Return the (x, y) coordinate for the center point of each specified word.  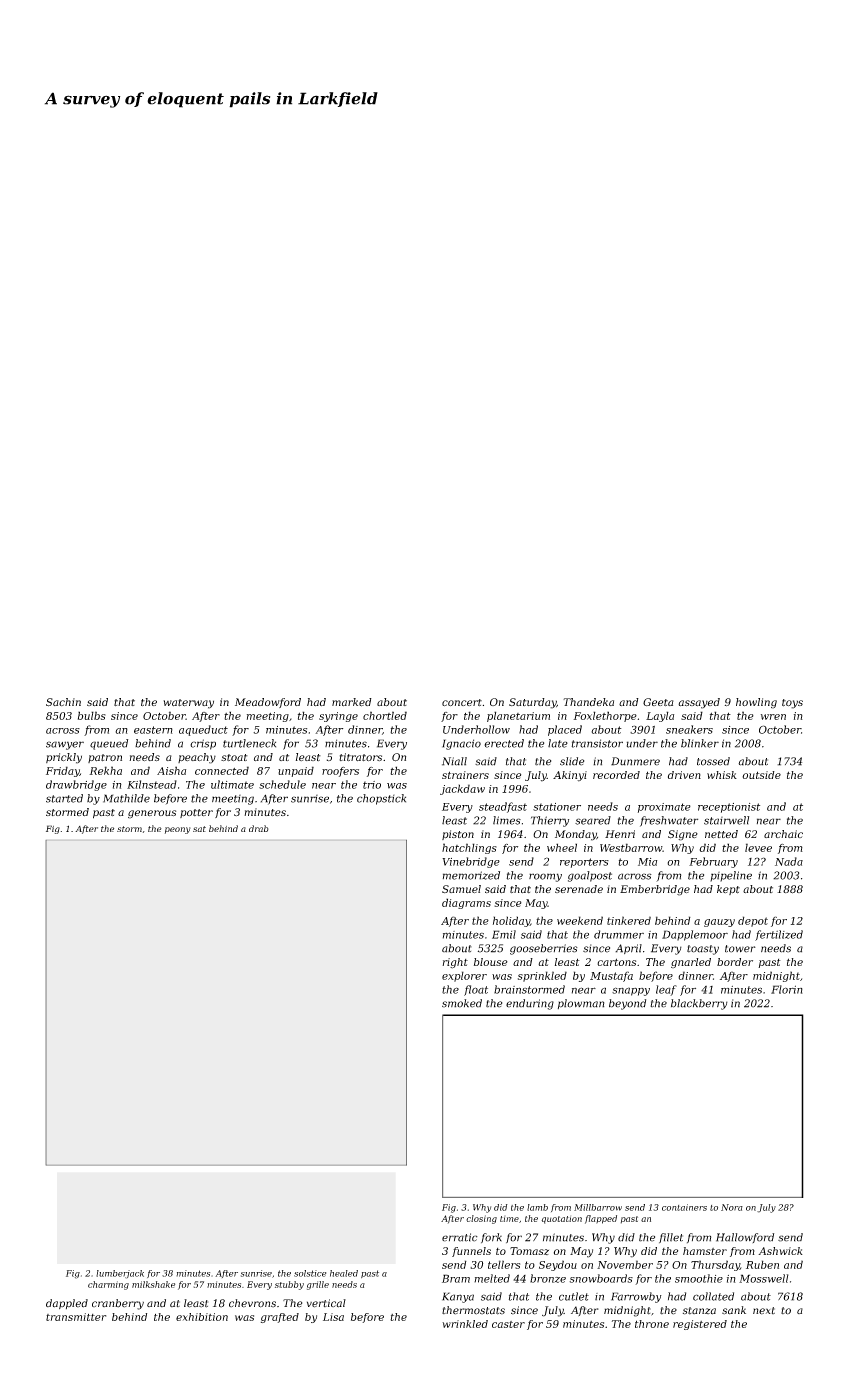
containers (684, 1207)
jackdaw (462, 789)
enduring (530, 1004)
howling (756, 703)
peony (178, 830)
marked (352, 702)
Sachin (63, 702)
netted (721, 834)
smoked (462, 1003)
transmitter (76, 1317)
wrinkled (465, 1324)
